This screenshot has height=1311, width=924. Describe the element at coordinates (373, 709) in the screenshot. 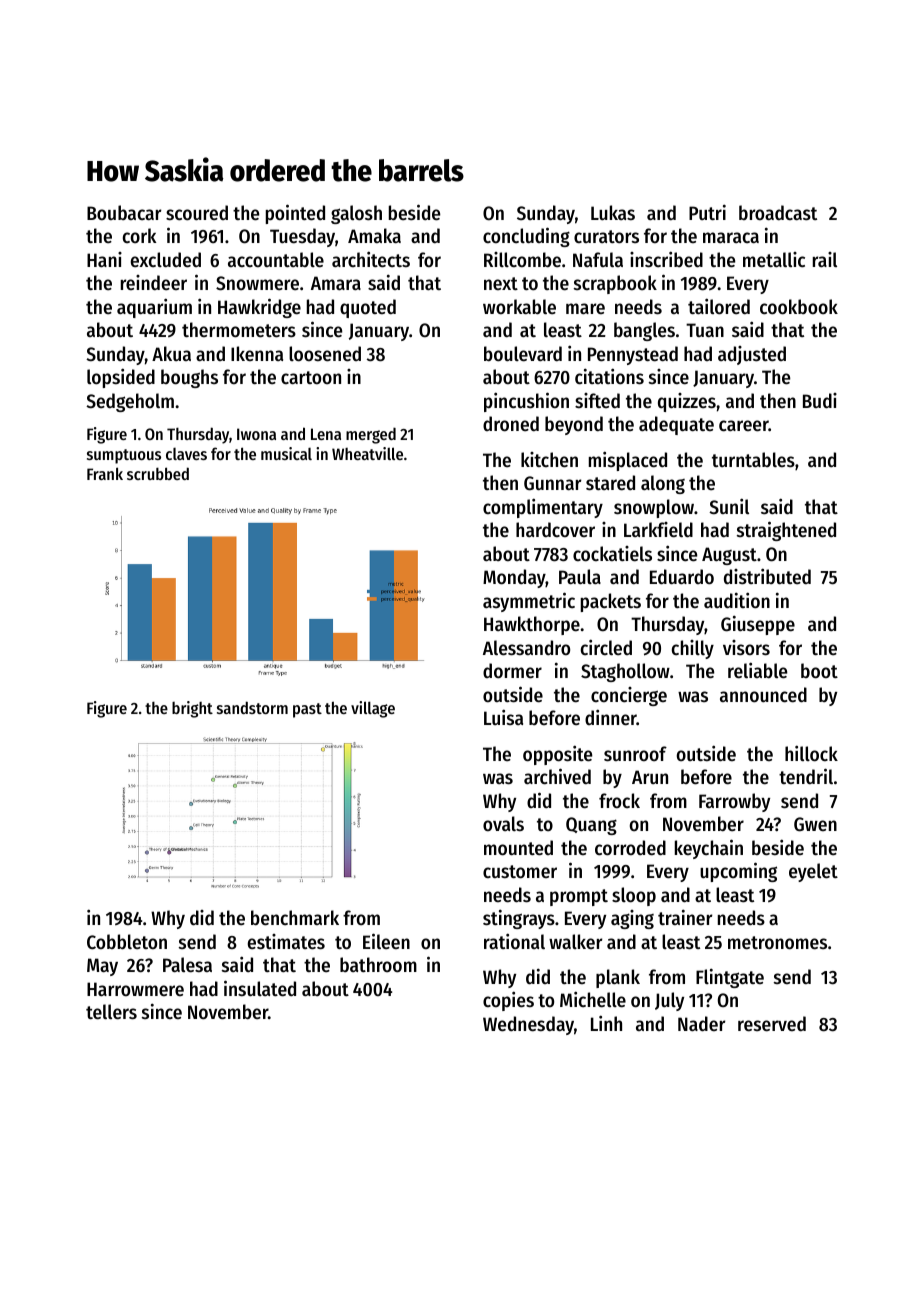

I see `village` at that location.
